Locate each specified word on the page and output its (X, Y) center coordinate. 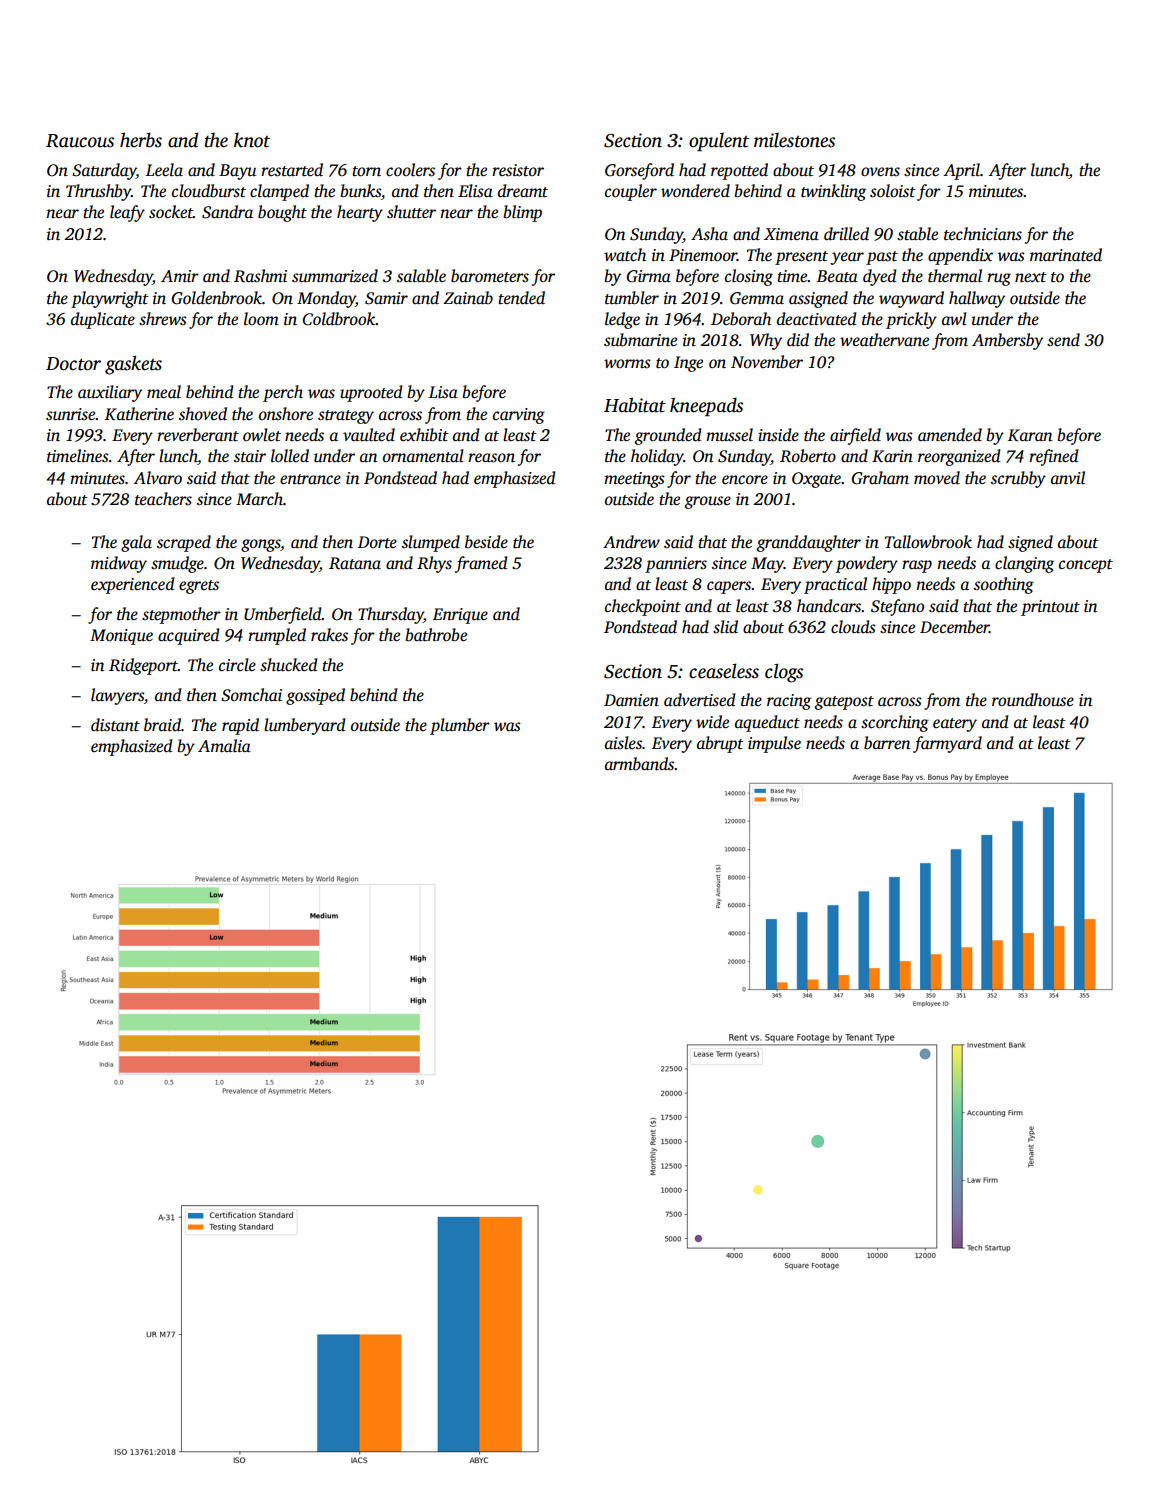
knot (252, 140)
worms (627, 364)
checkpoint (643, 607)
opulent (719, 142)
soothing (1004, 585)
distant (115, 725)
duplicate (103, 320)
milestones (794, 140)
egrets (199, 587)
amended (950, 435)
